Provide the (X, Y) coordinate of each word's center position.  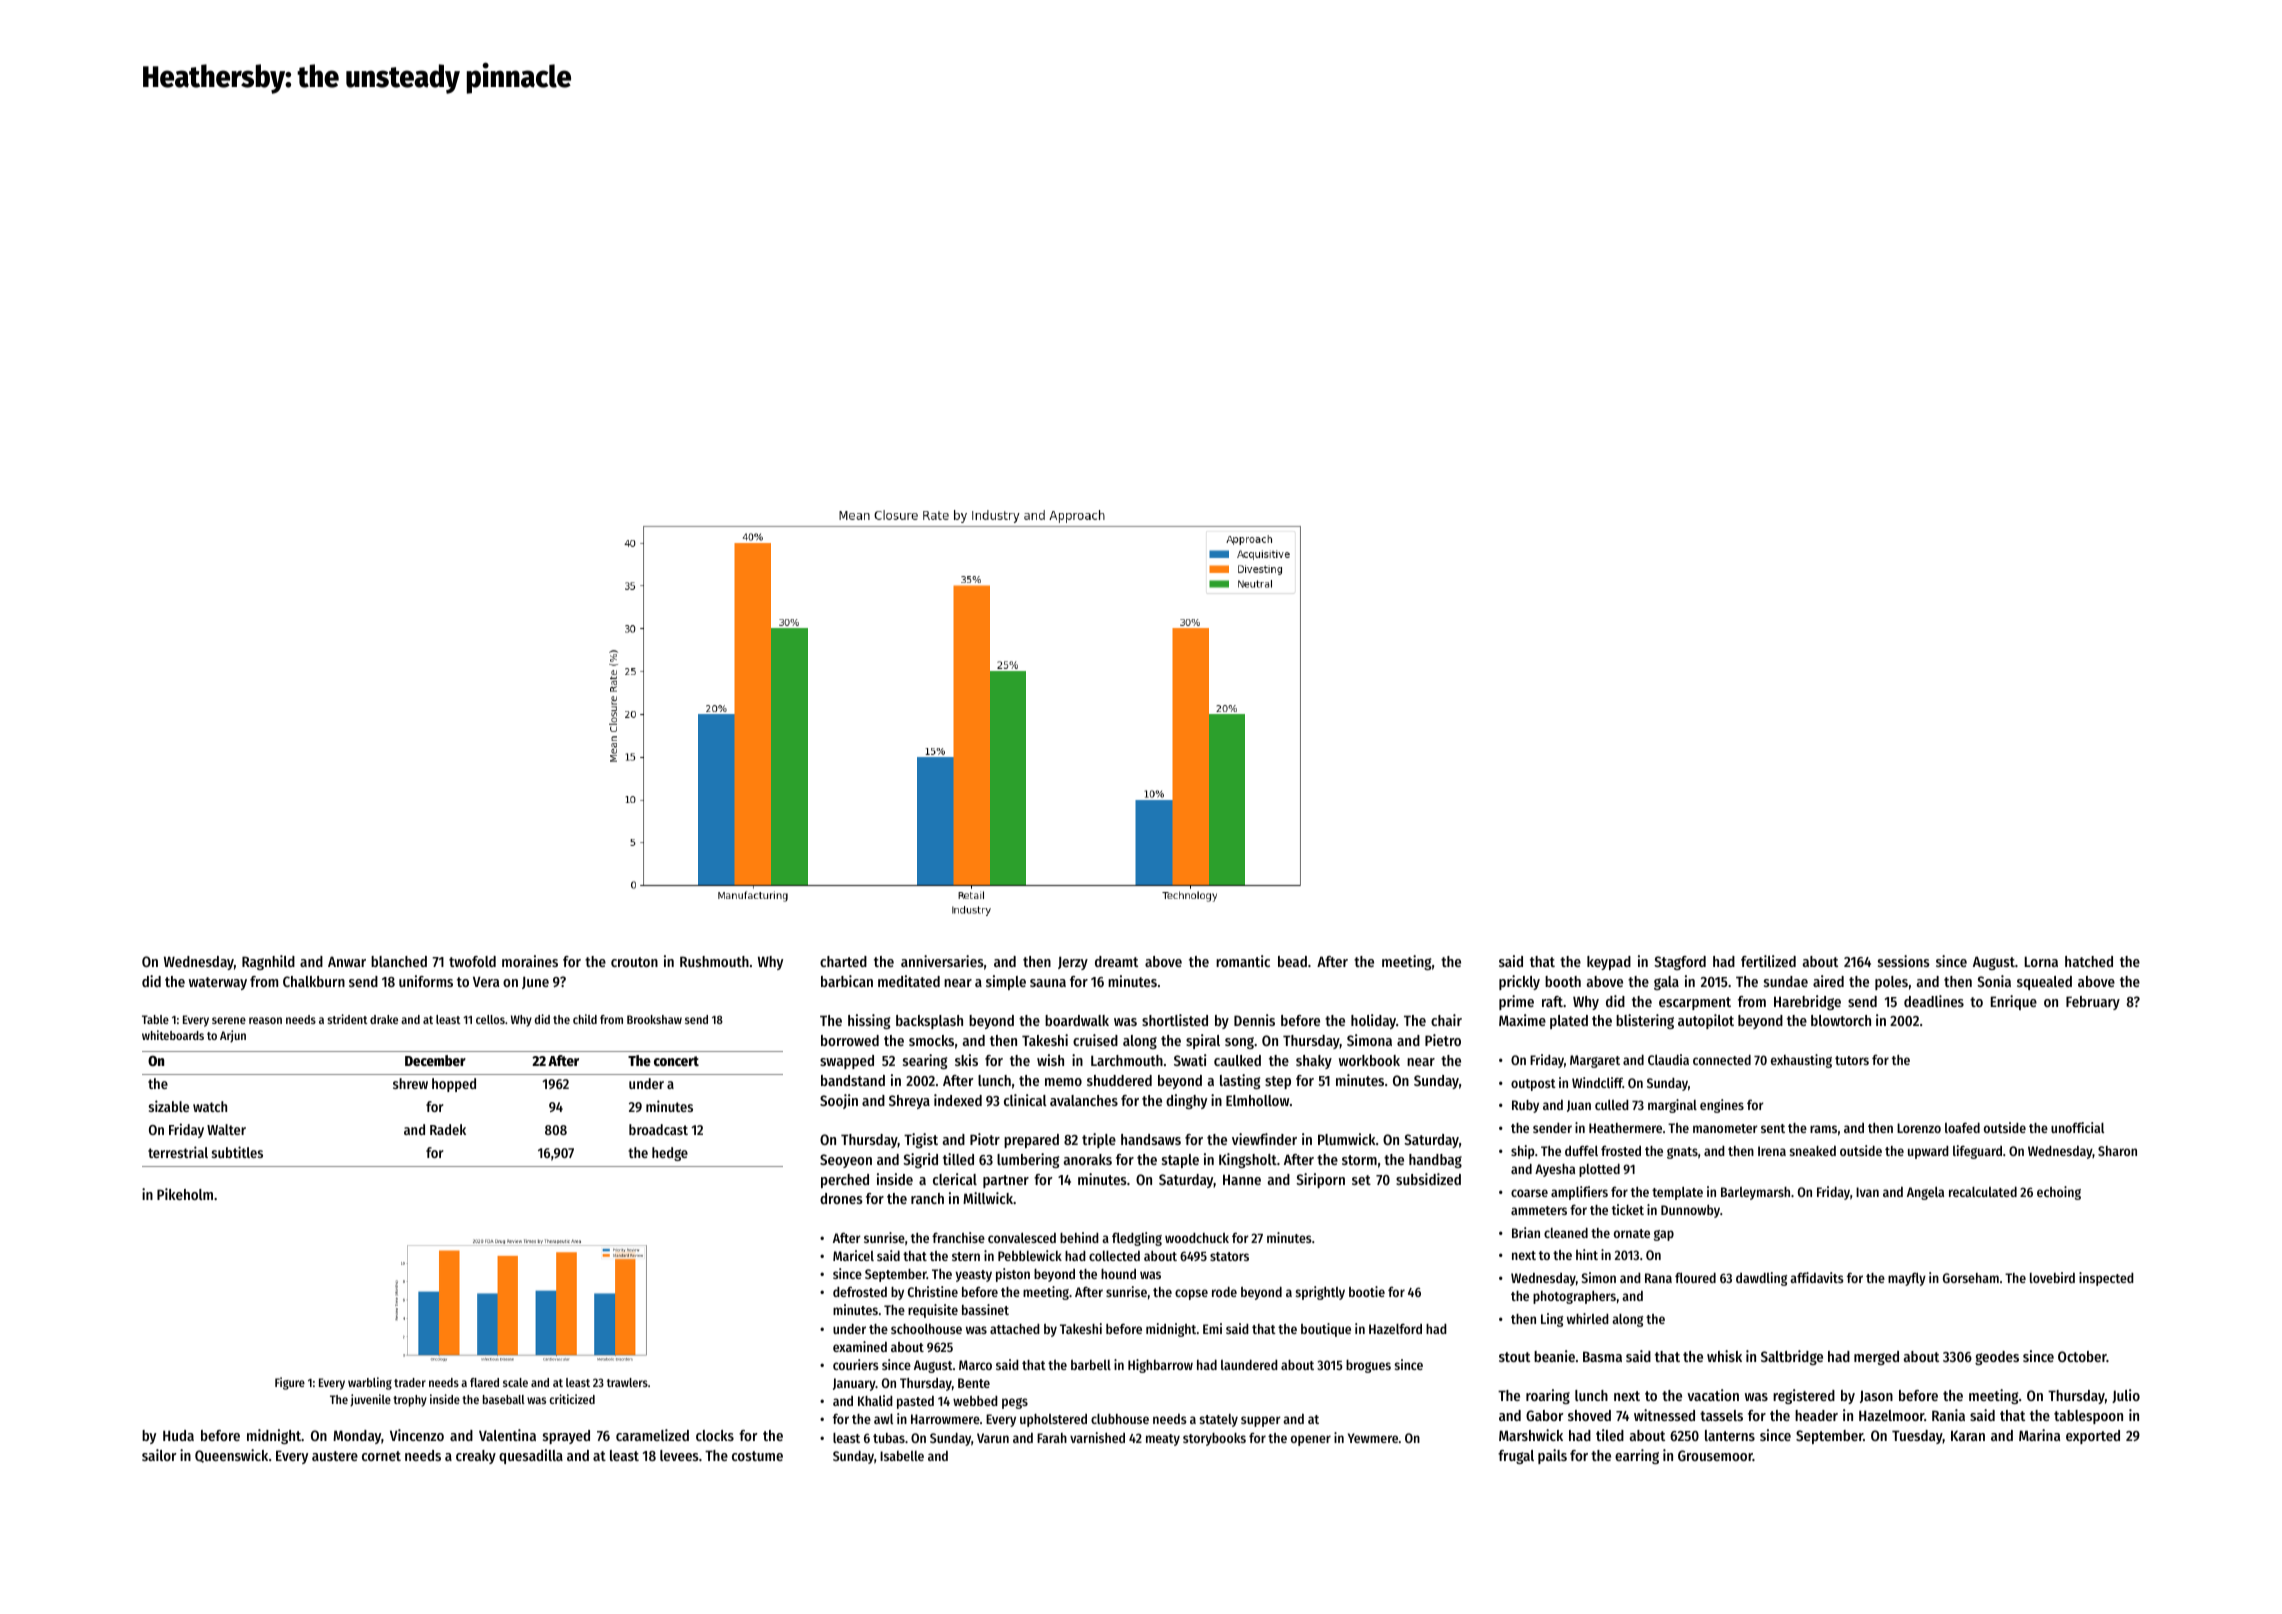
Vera (486, 981)
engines (1722, 1106)
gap (1664, 1235)
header (1816, 1415)
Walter (226, 1129)
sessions (1904, 961)
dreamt (1116, 961)
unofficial (2077, 1127)
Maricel (853, 1255)
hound (1118, 1274)
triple (1099, 1140)
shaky (1314, 1062)
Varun (993, 1438)
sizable (169, 1106)
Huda (178, 1435)
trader (410, 1382)
